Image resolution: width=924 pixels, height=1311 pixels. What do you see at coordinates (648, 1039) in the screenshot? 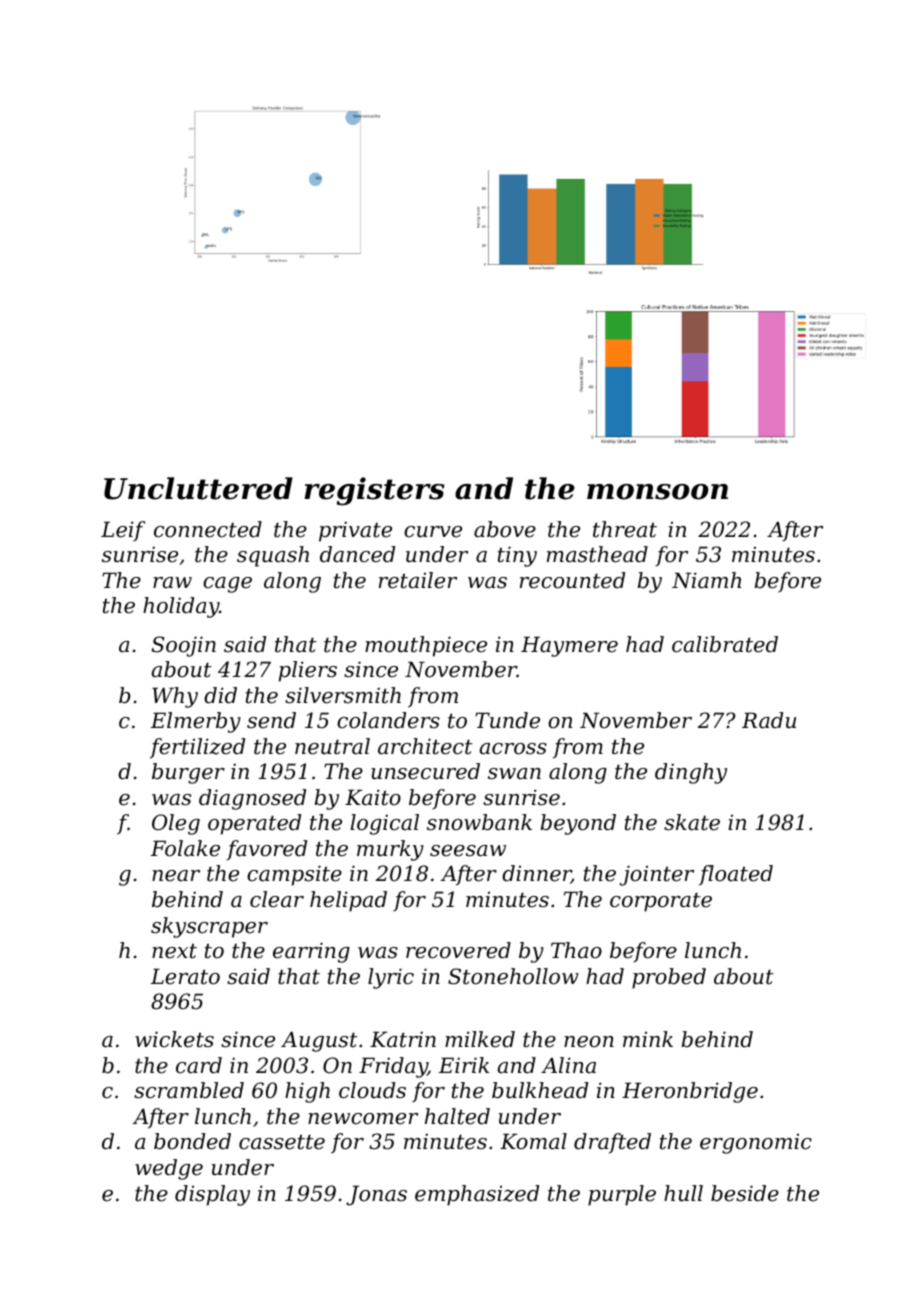
I see `mink` at bounding box center [648, 1039].
